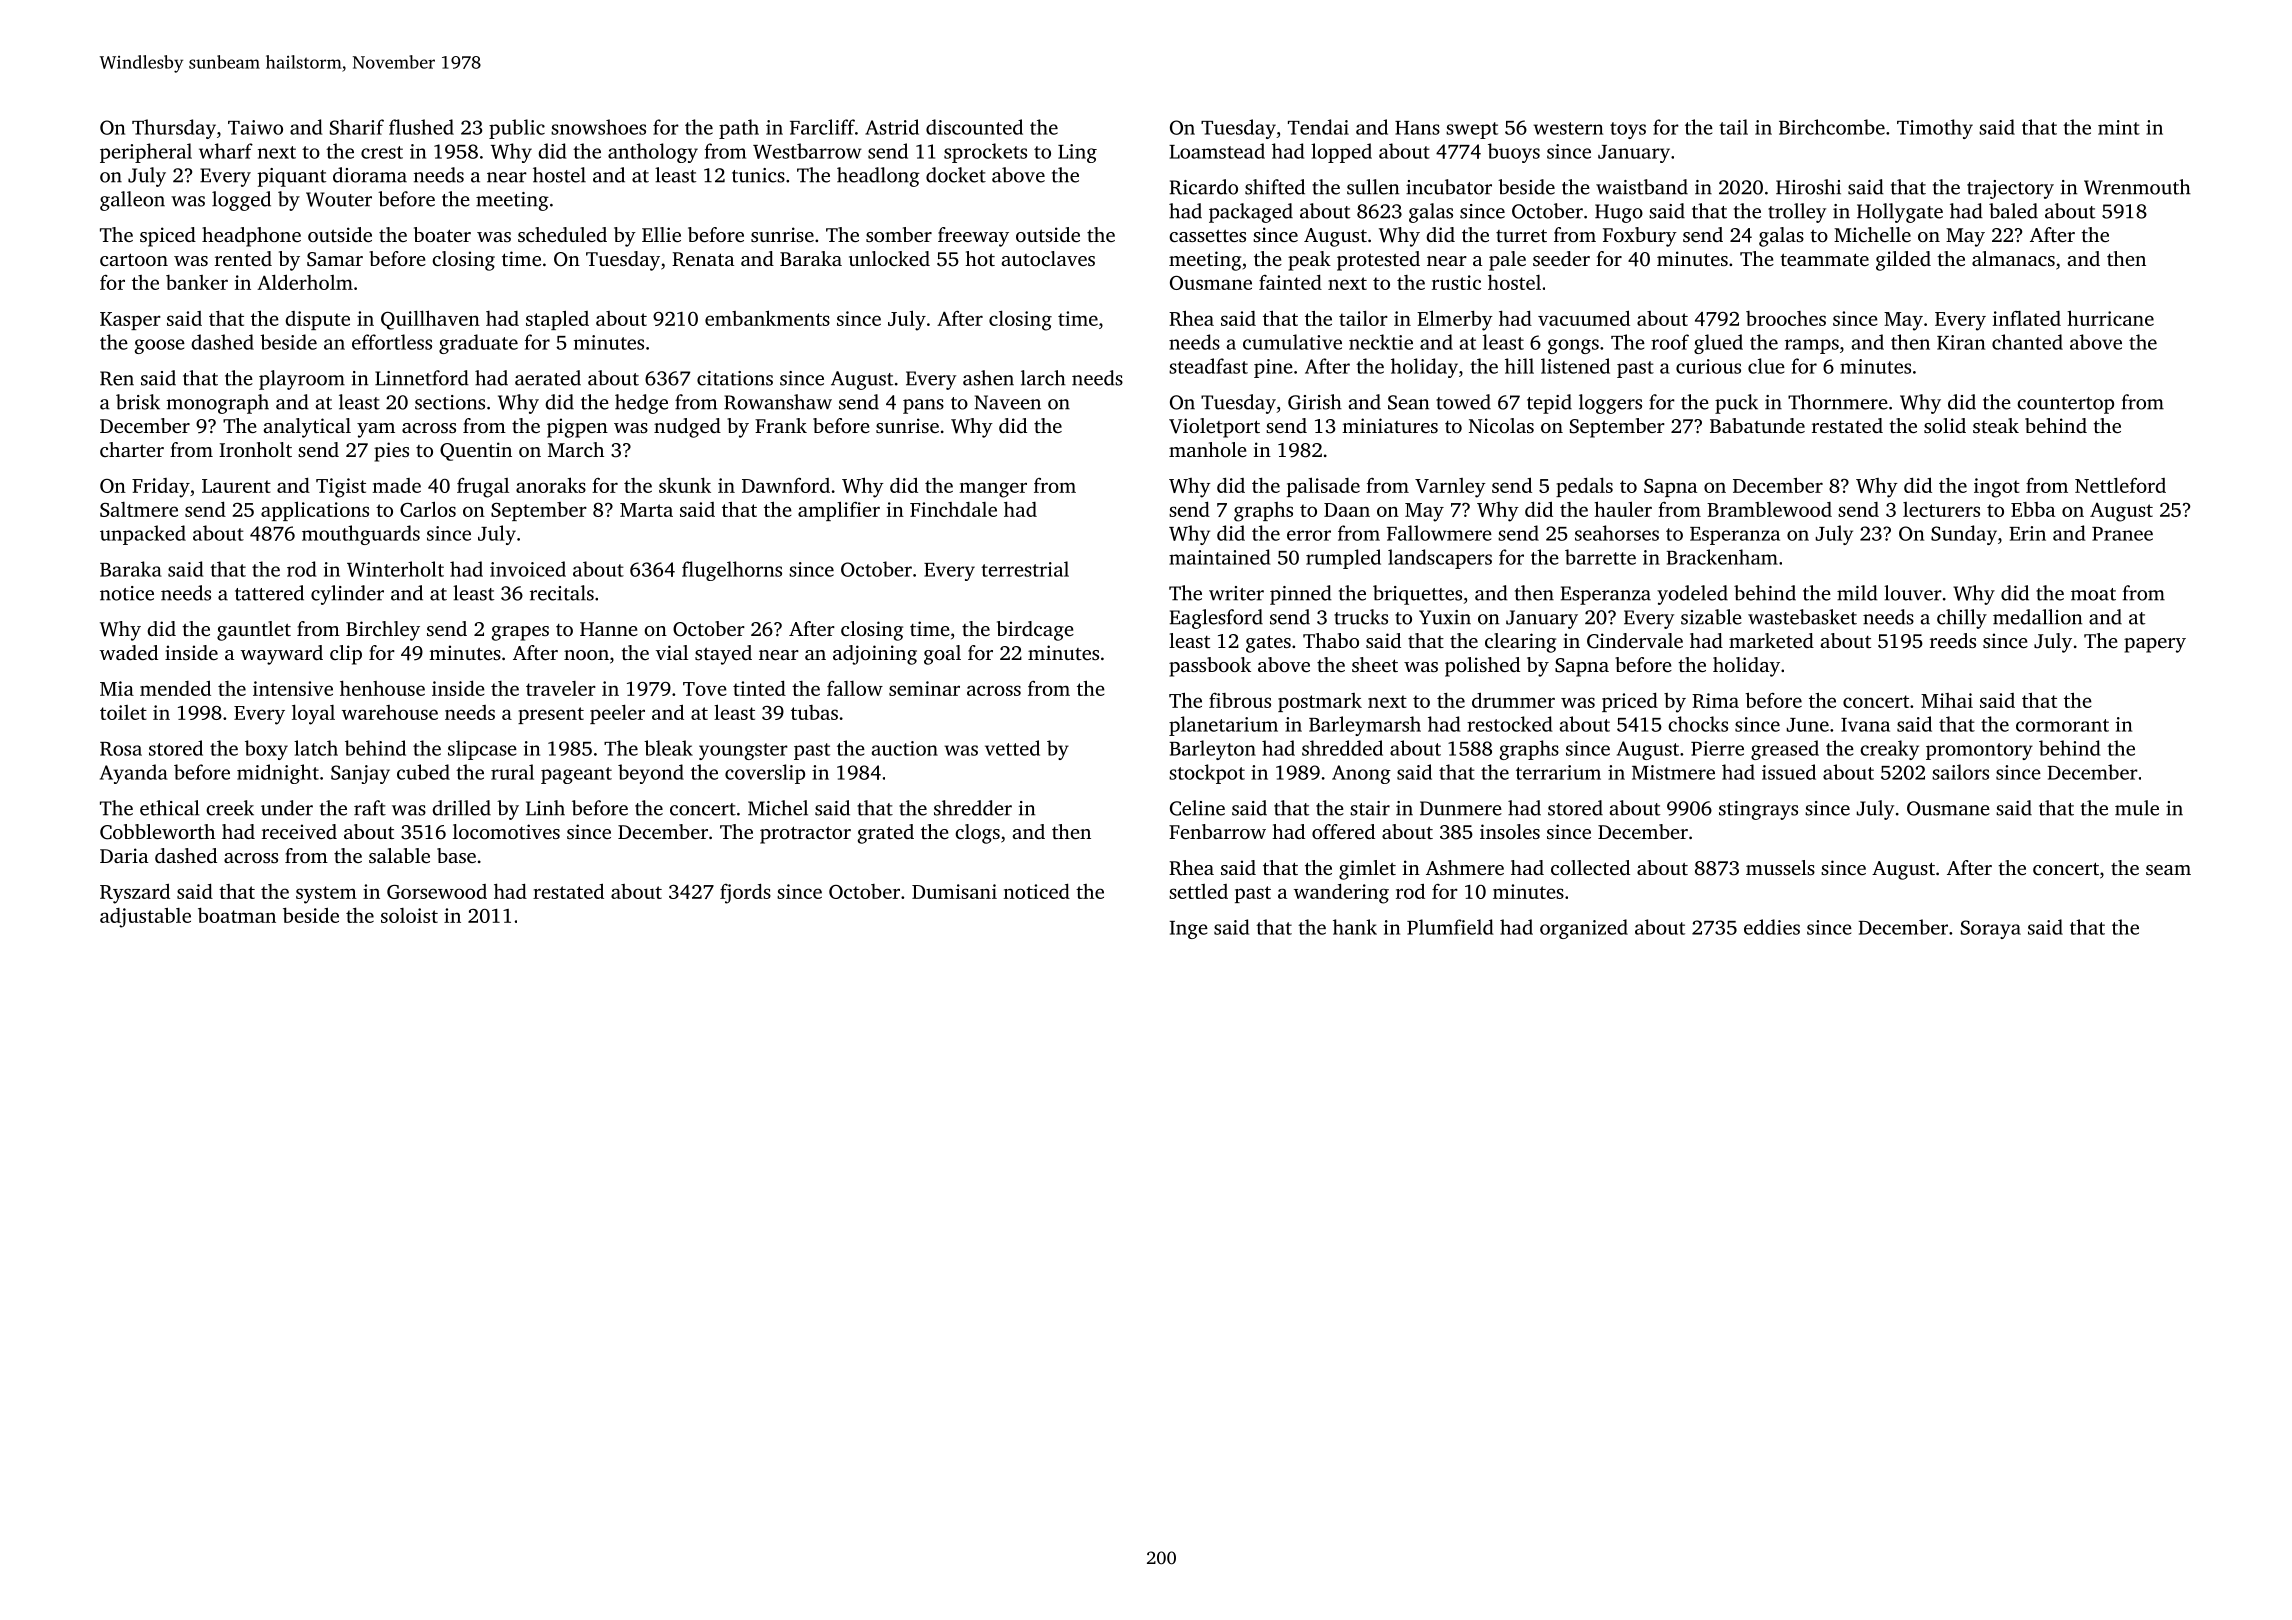  What do you see at coordinates (2119, 127) in the page?
I see `mint` at bounding box center [2119, 127].
